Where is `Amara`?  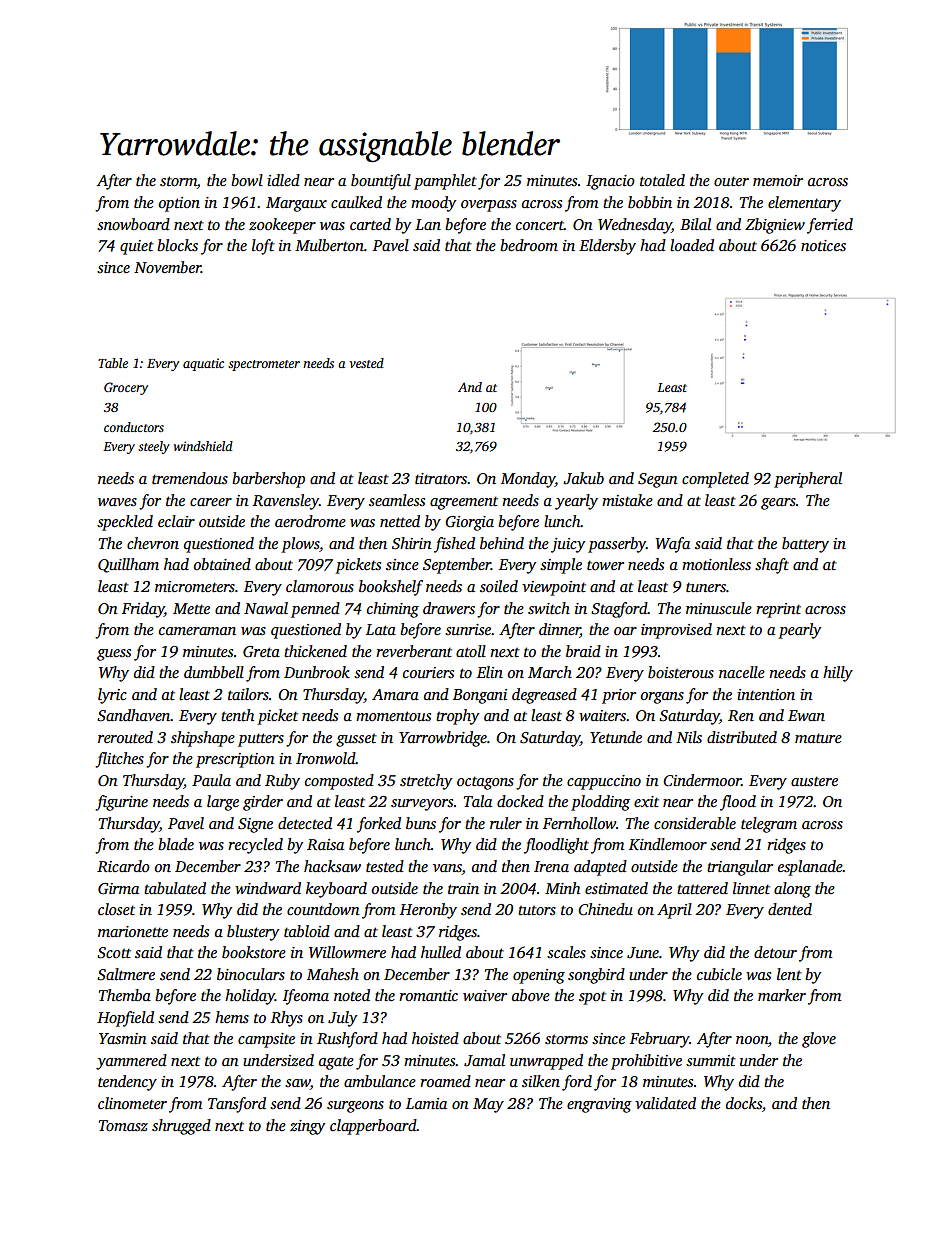 Amara is located at coordinates (395, 694).
